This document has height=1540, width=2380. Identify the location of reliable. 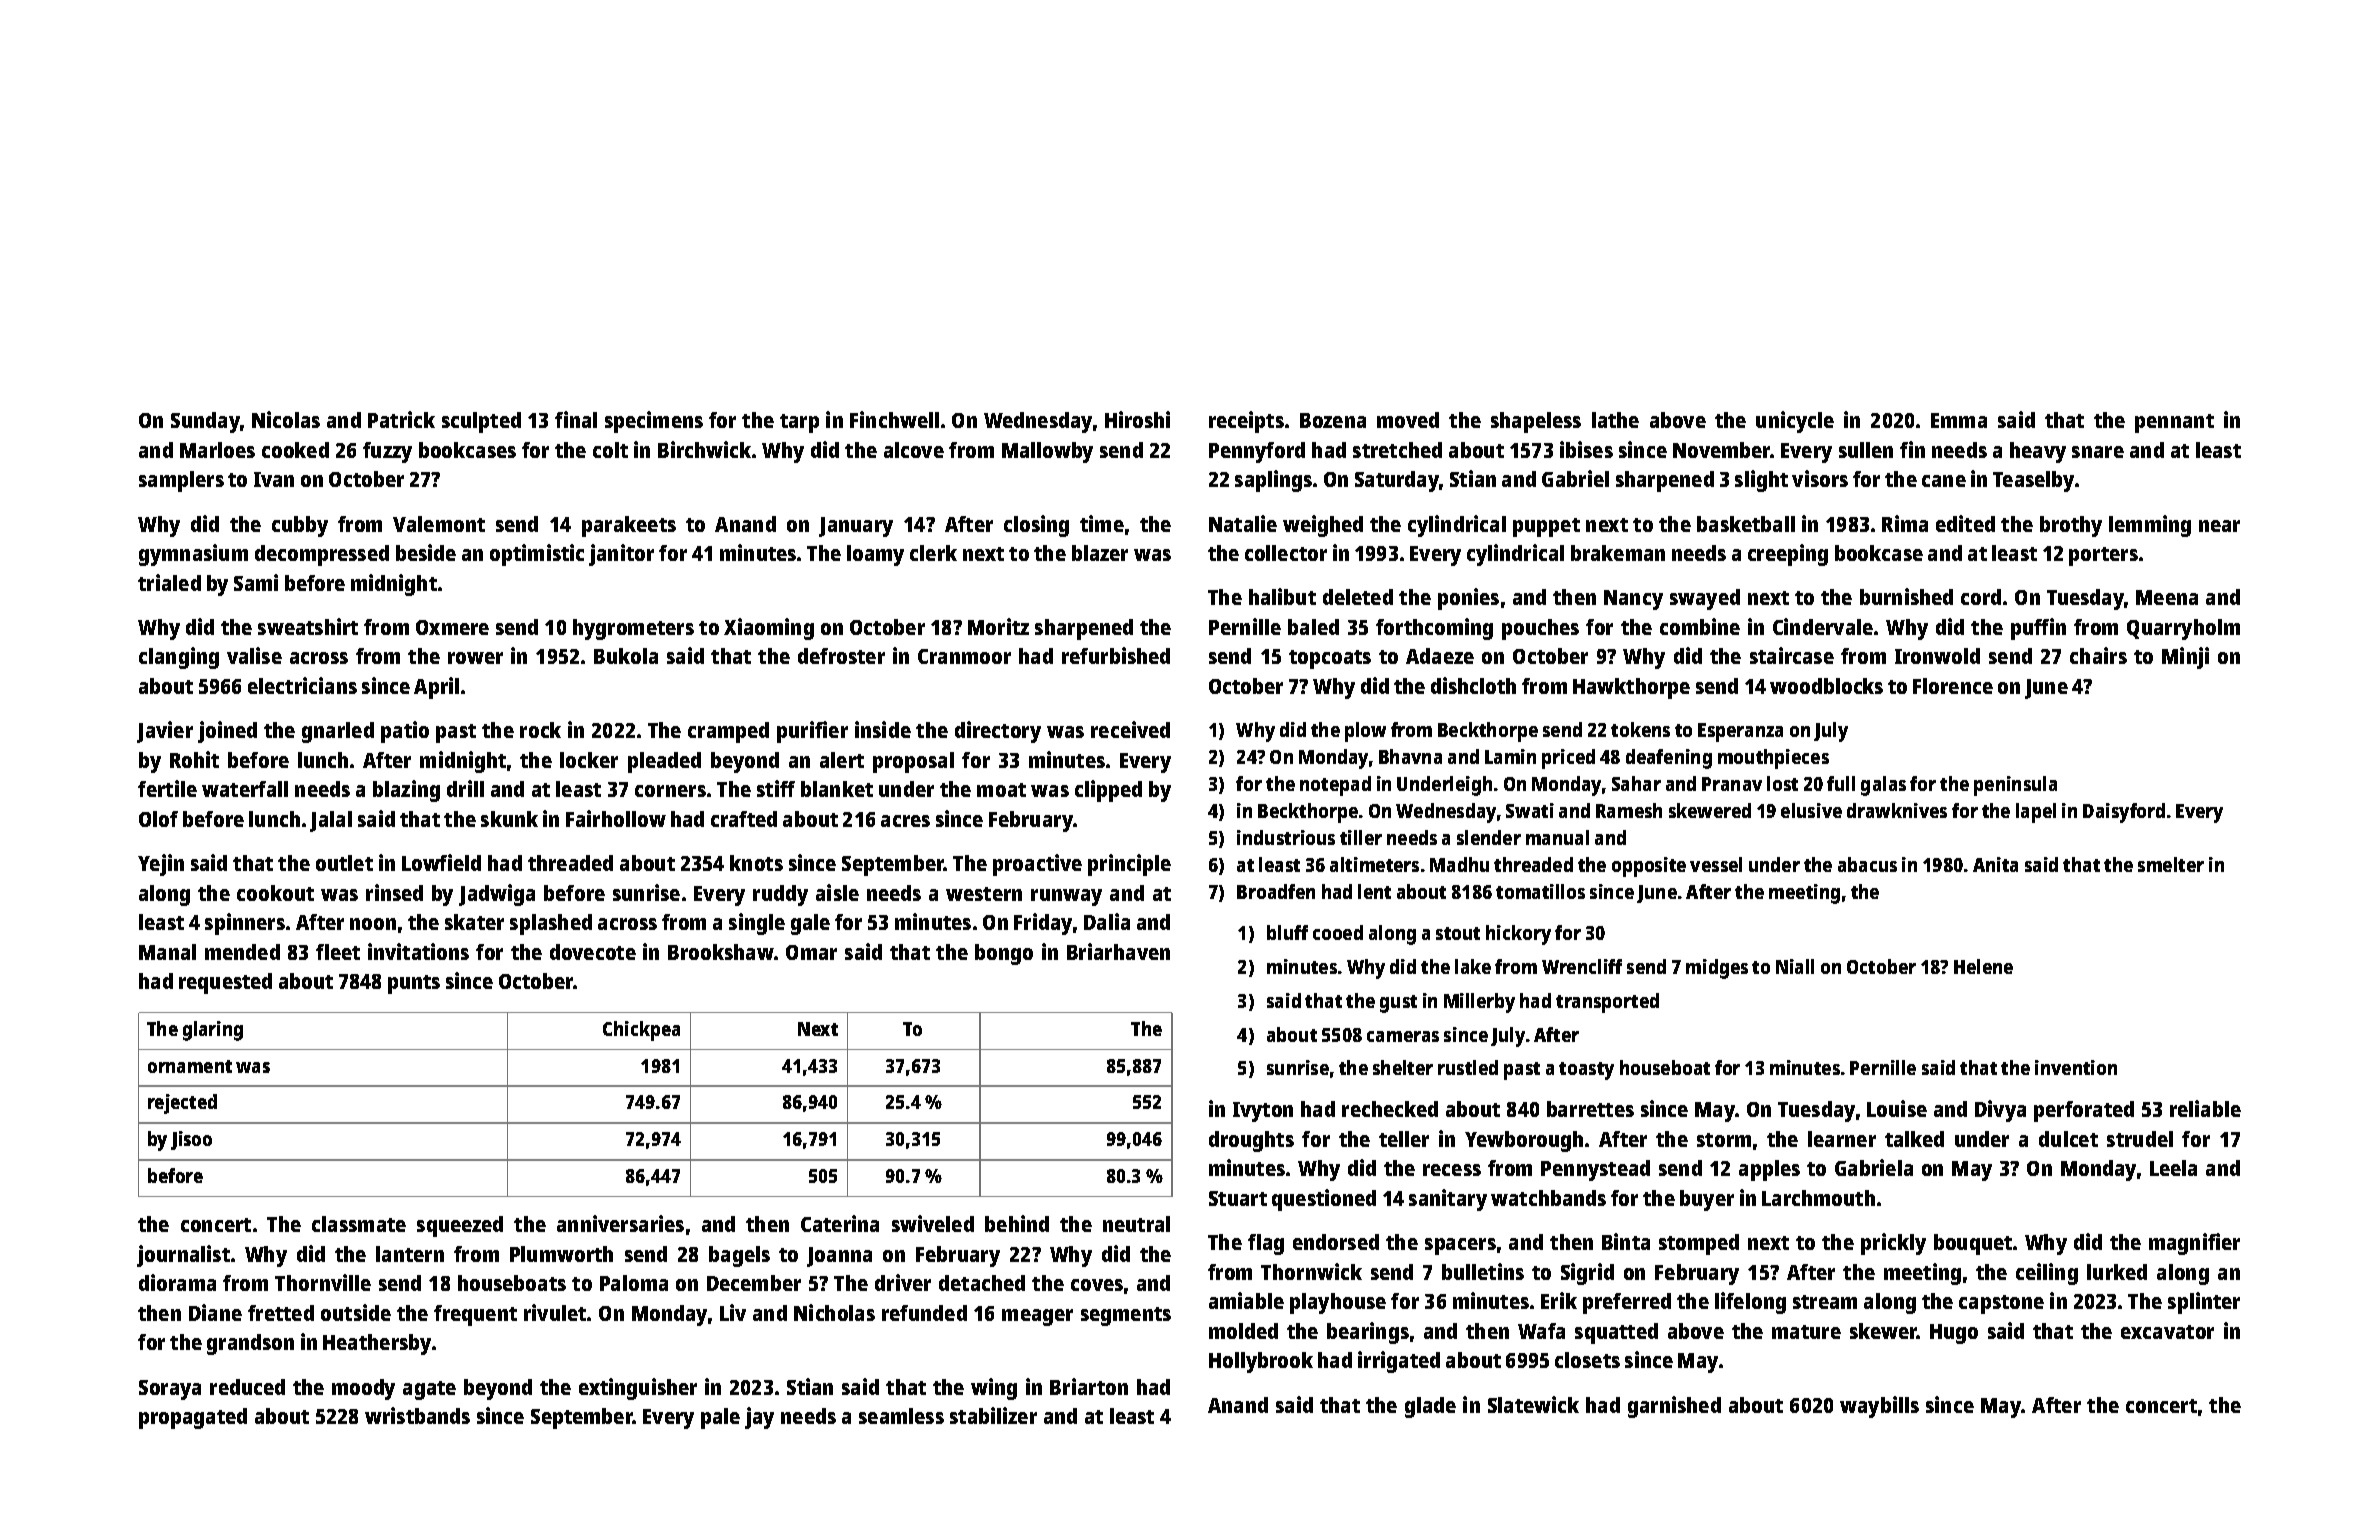
(2205, 1108).
